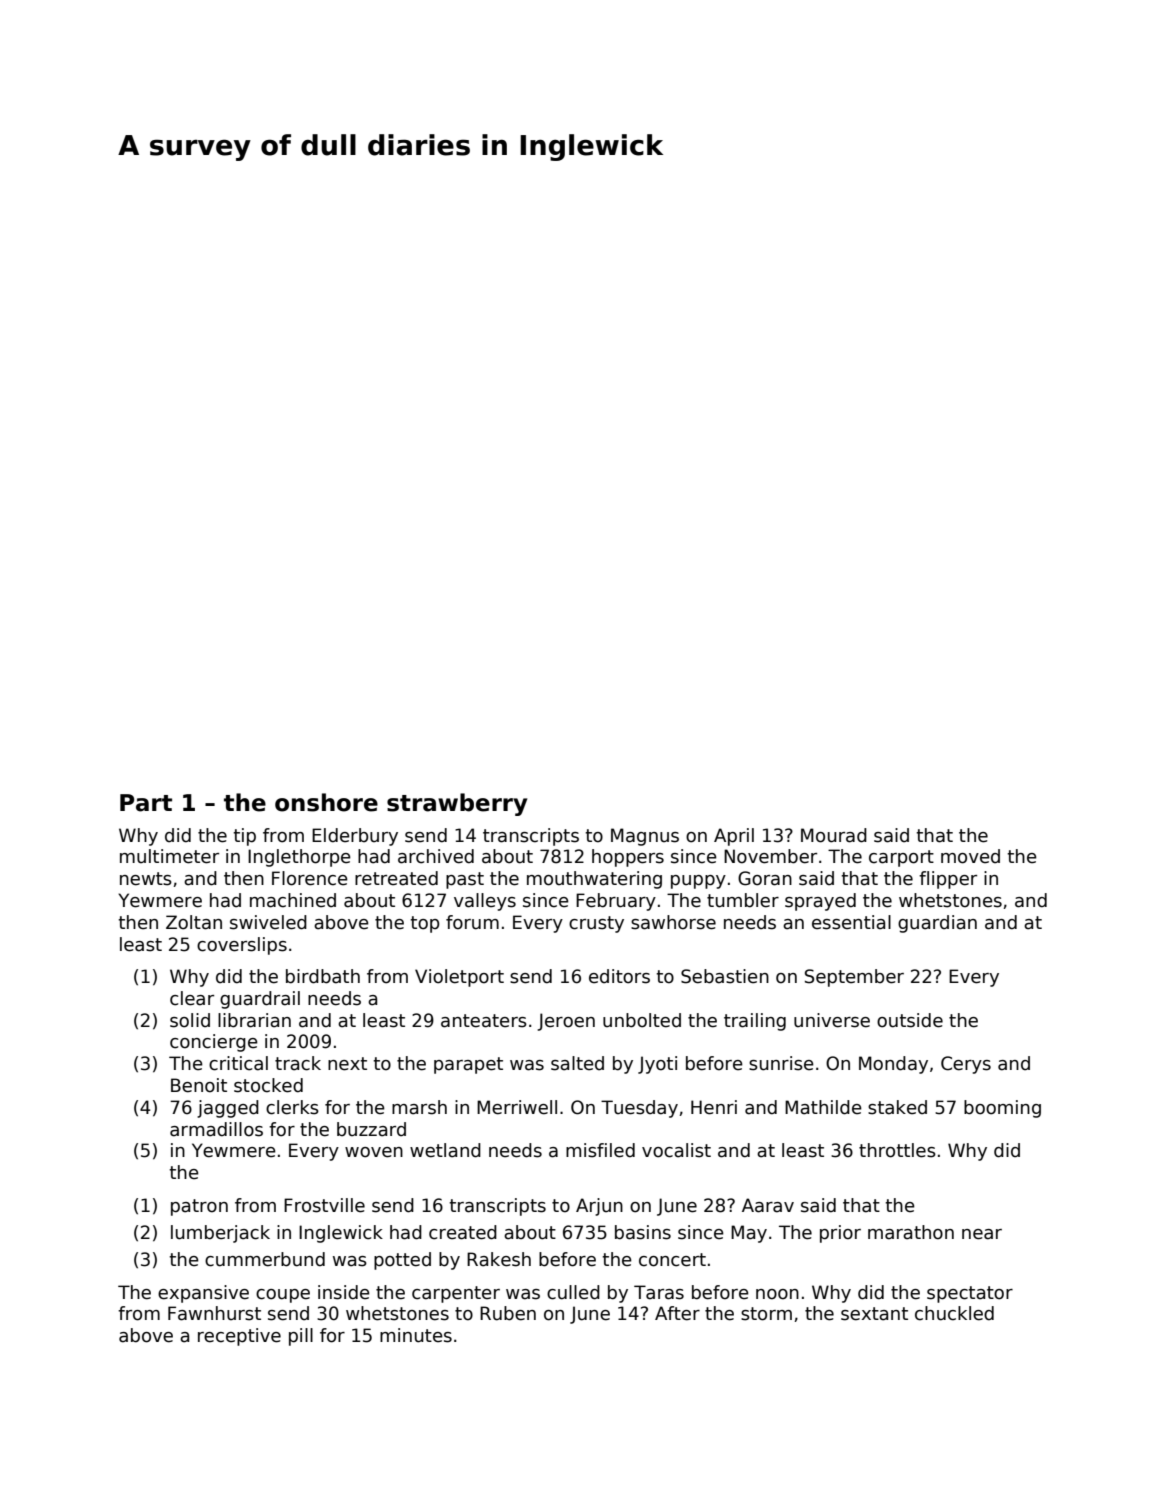 The height and width of the screenshot is (1512, 1168). What do you see at coordinates (834, 835) in the screenshot?
I see `Mourad` at bounding box center [834, 835].
